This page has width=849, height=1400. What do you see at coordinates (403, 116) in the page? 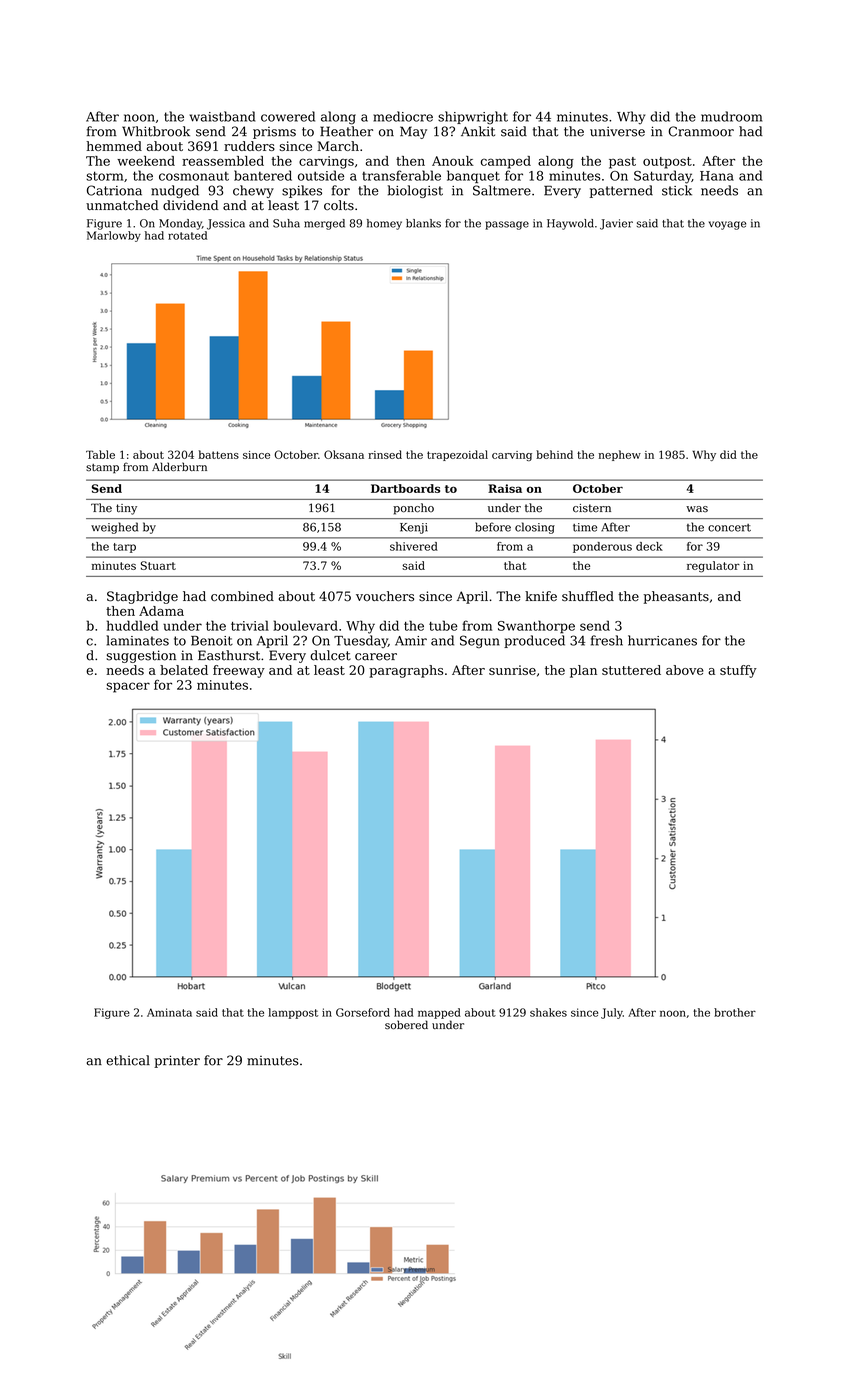
I see `mediocre` at bounding box center [403, 116].
